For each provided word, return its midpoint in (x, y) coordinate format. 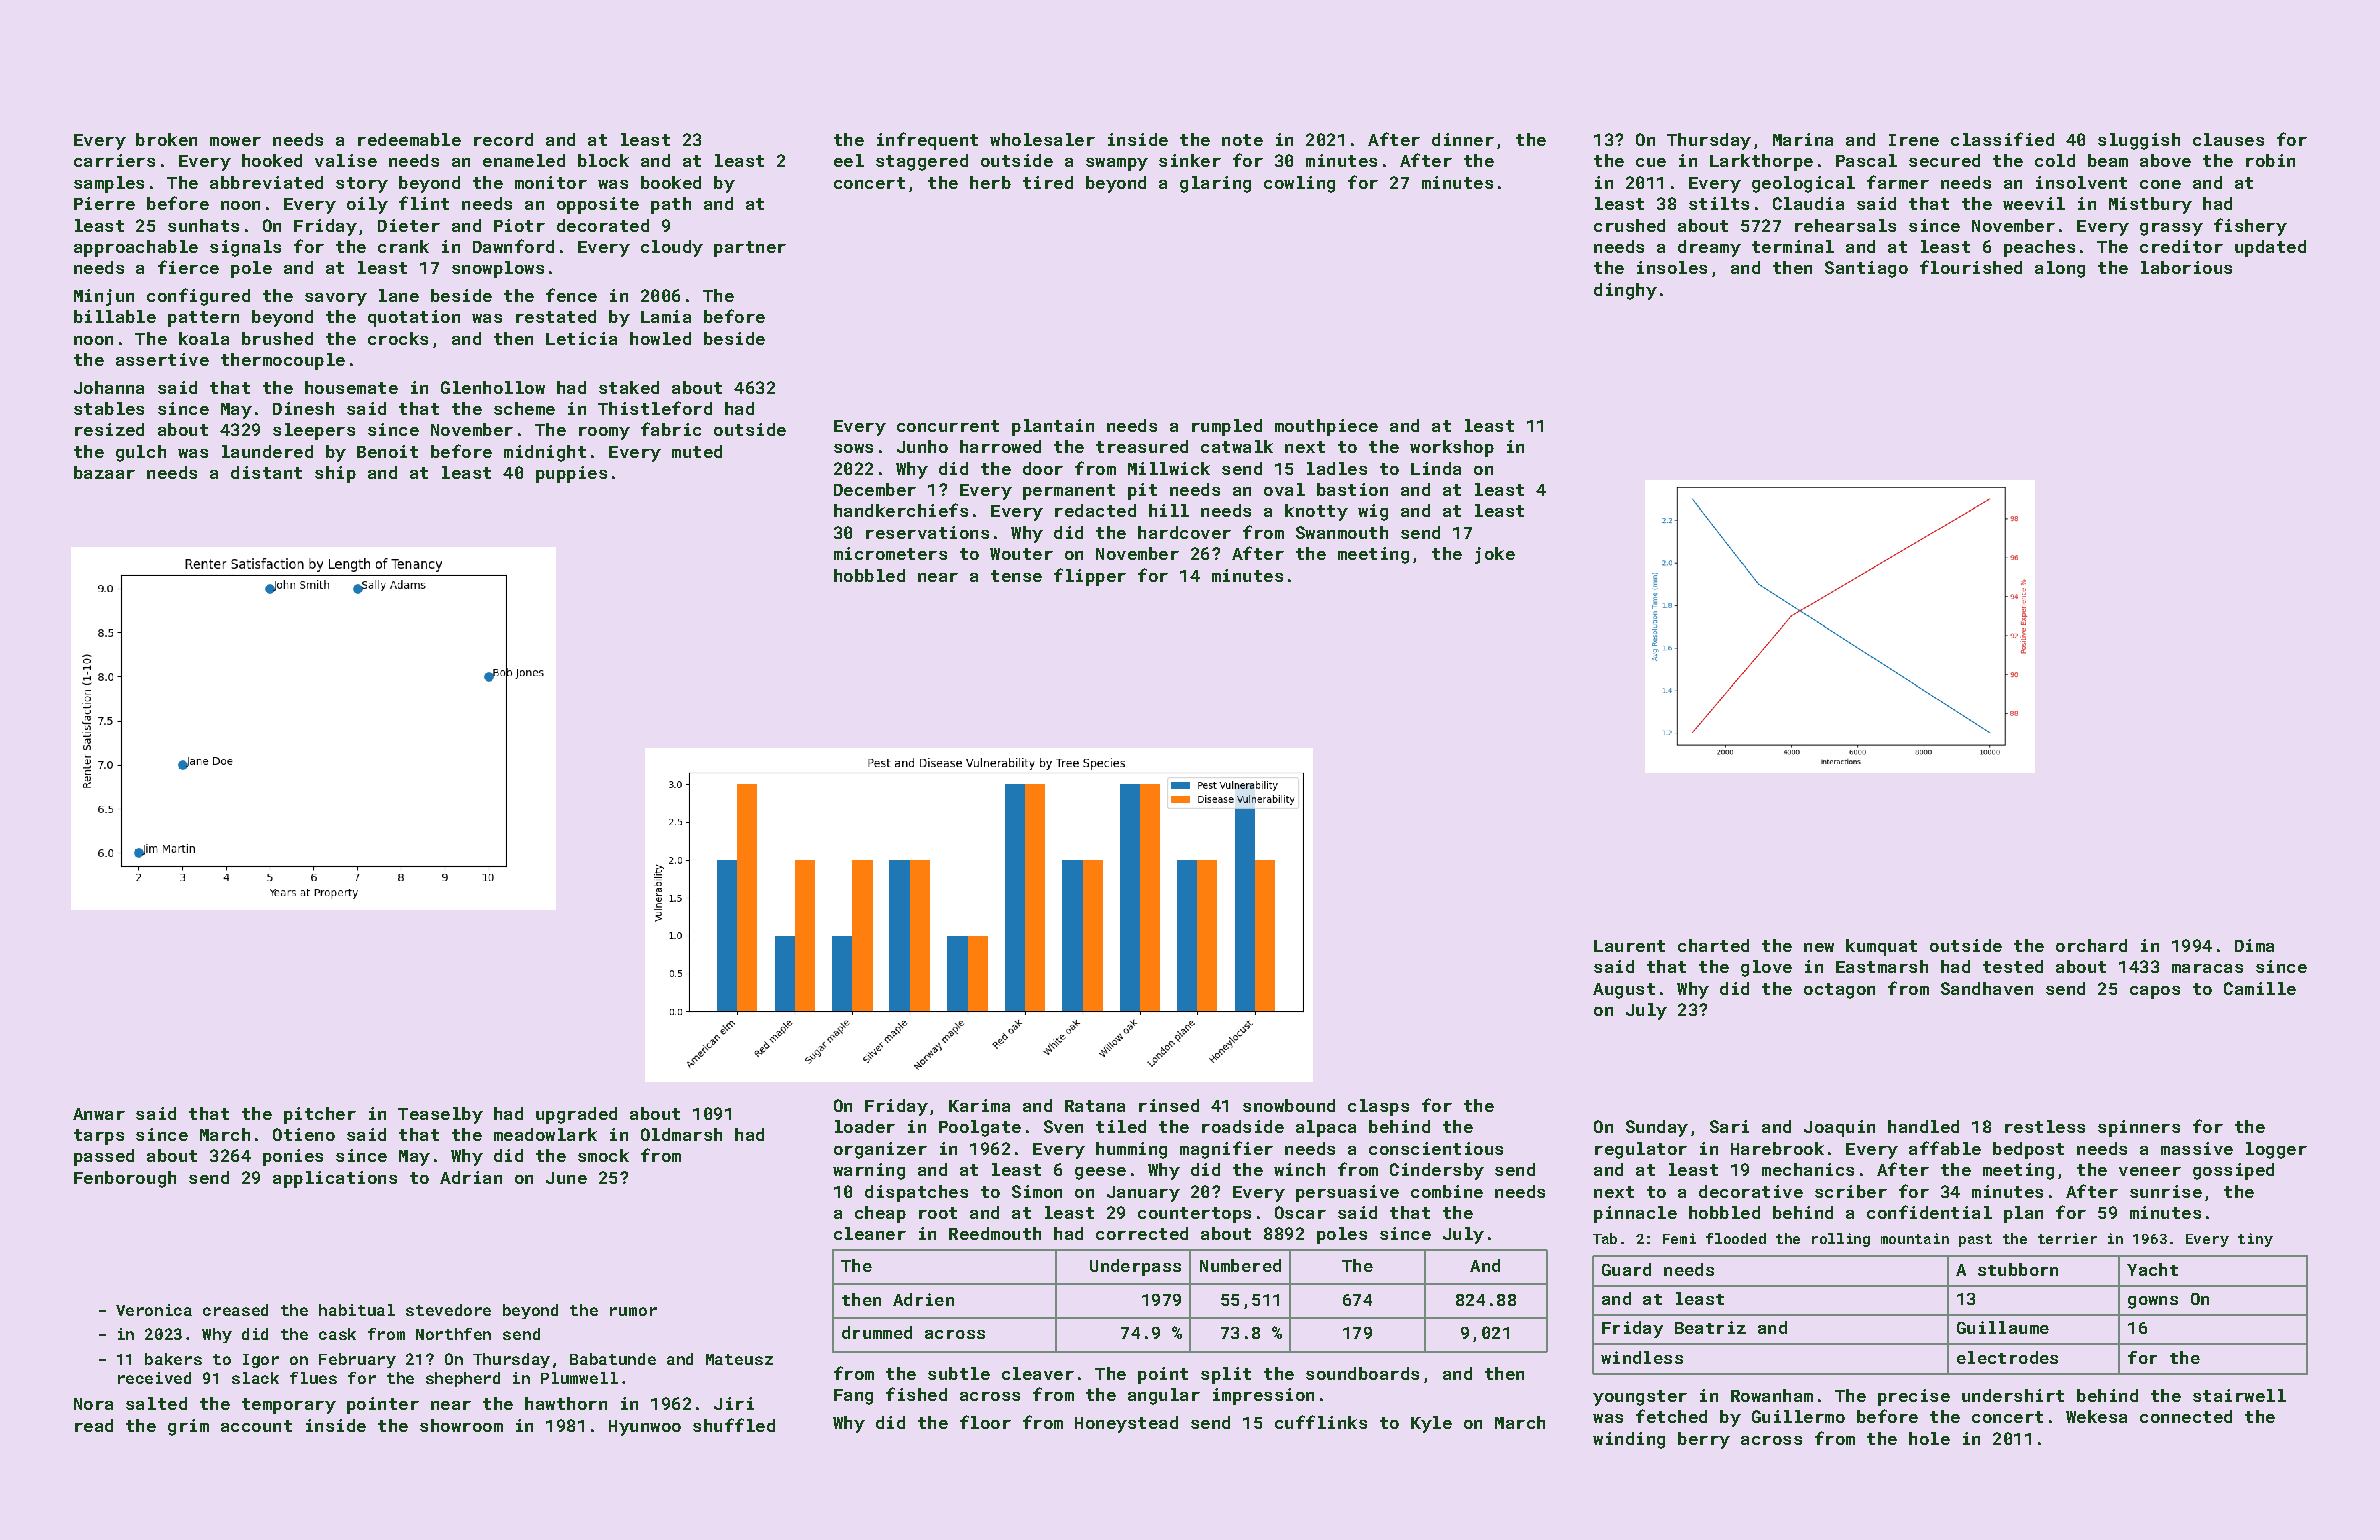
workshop (1452, 448)
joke (1495, 555)
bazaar (104, 472)
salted (156, 1403)
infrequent (927, 141)
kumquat (1881, 947)
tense (1016, 576)
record (503, 139)
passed (104, 1157)
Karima (979, 1105)
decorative (1751, 1191)
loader (865, 1126)
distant (266, 472)
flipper (1090, 577)
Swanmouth (1342, 532)
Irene (1914, 140)
